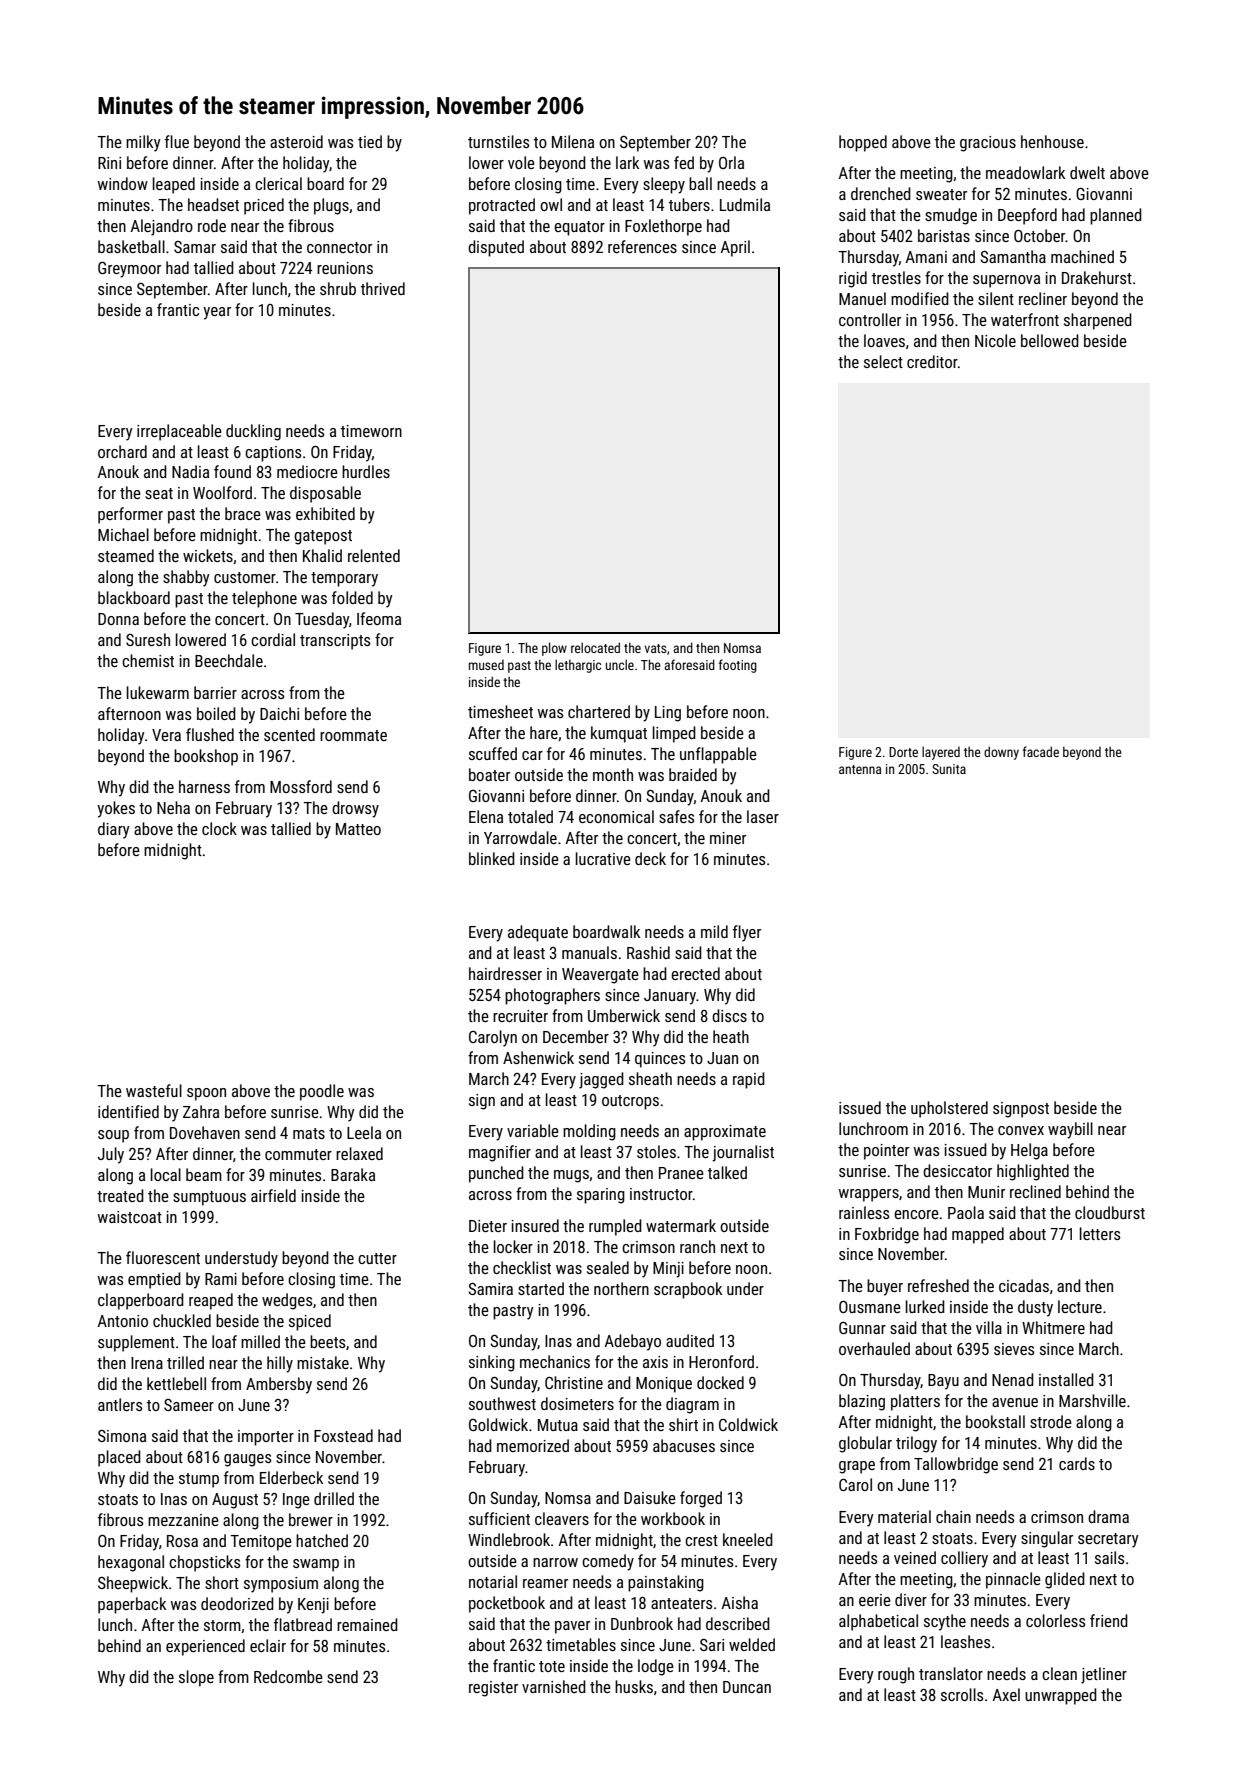 This page has height=1765, width=1248. I want to click on trilogy, so click(916, 1444).
